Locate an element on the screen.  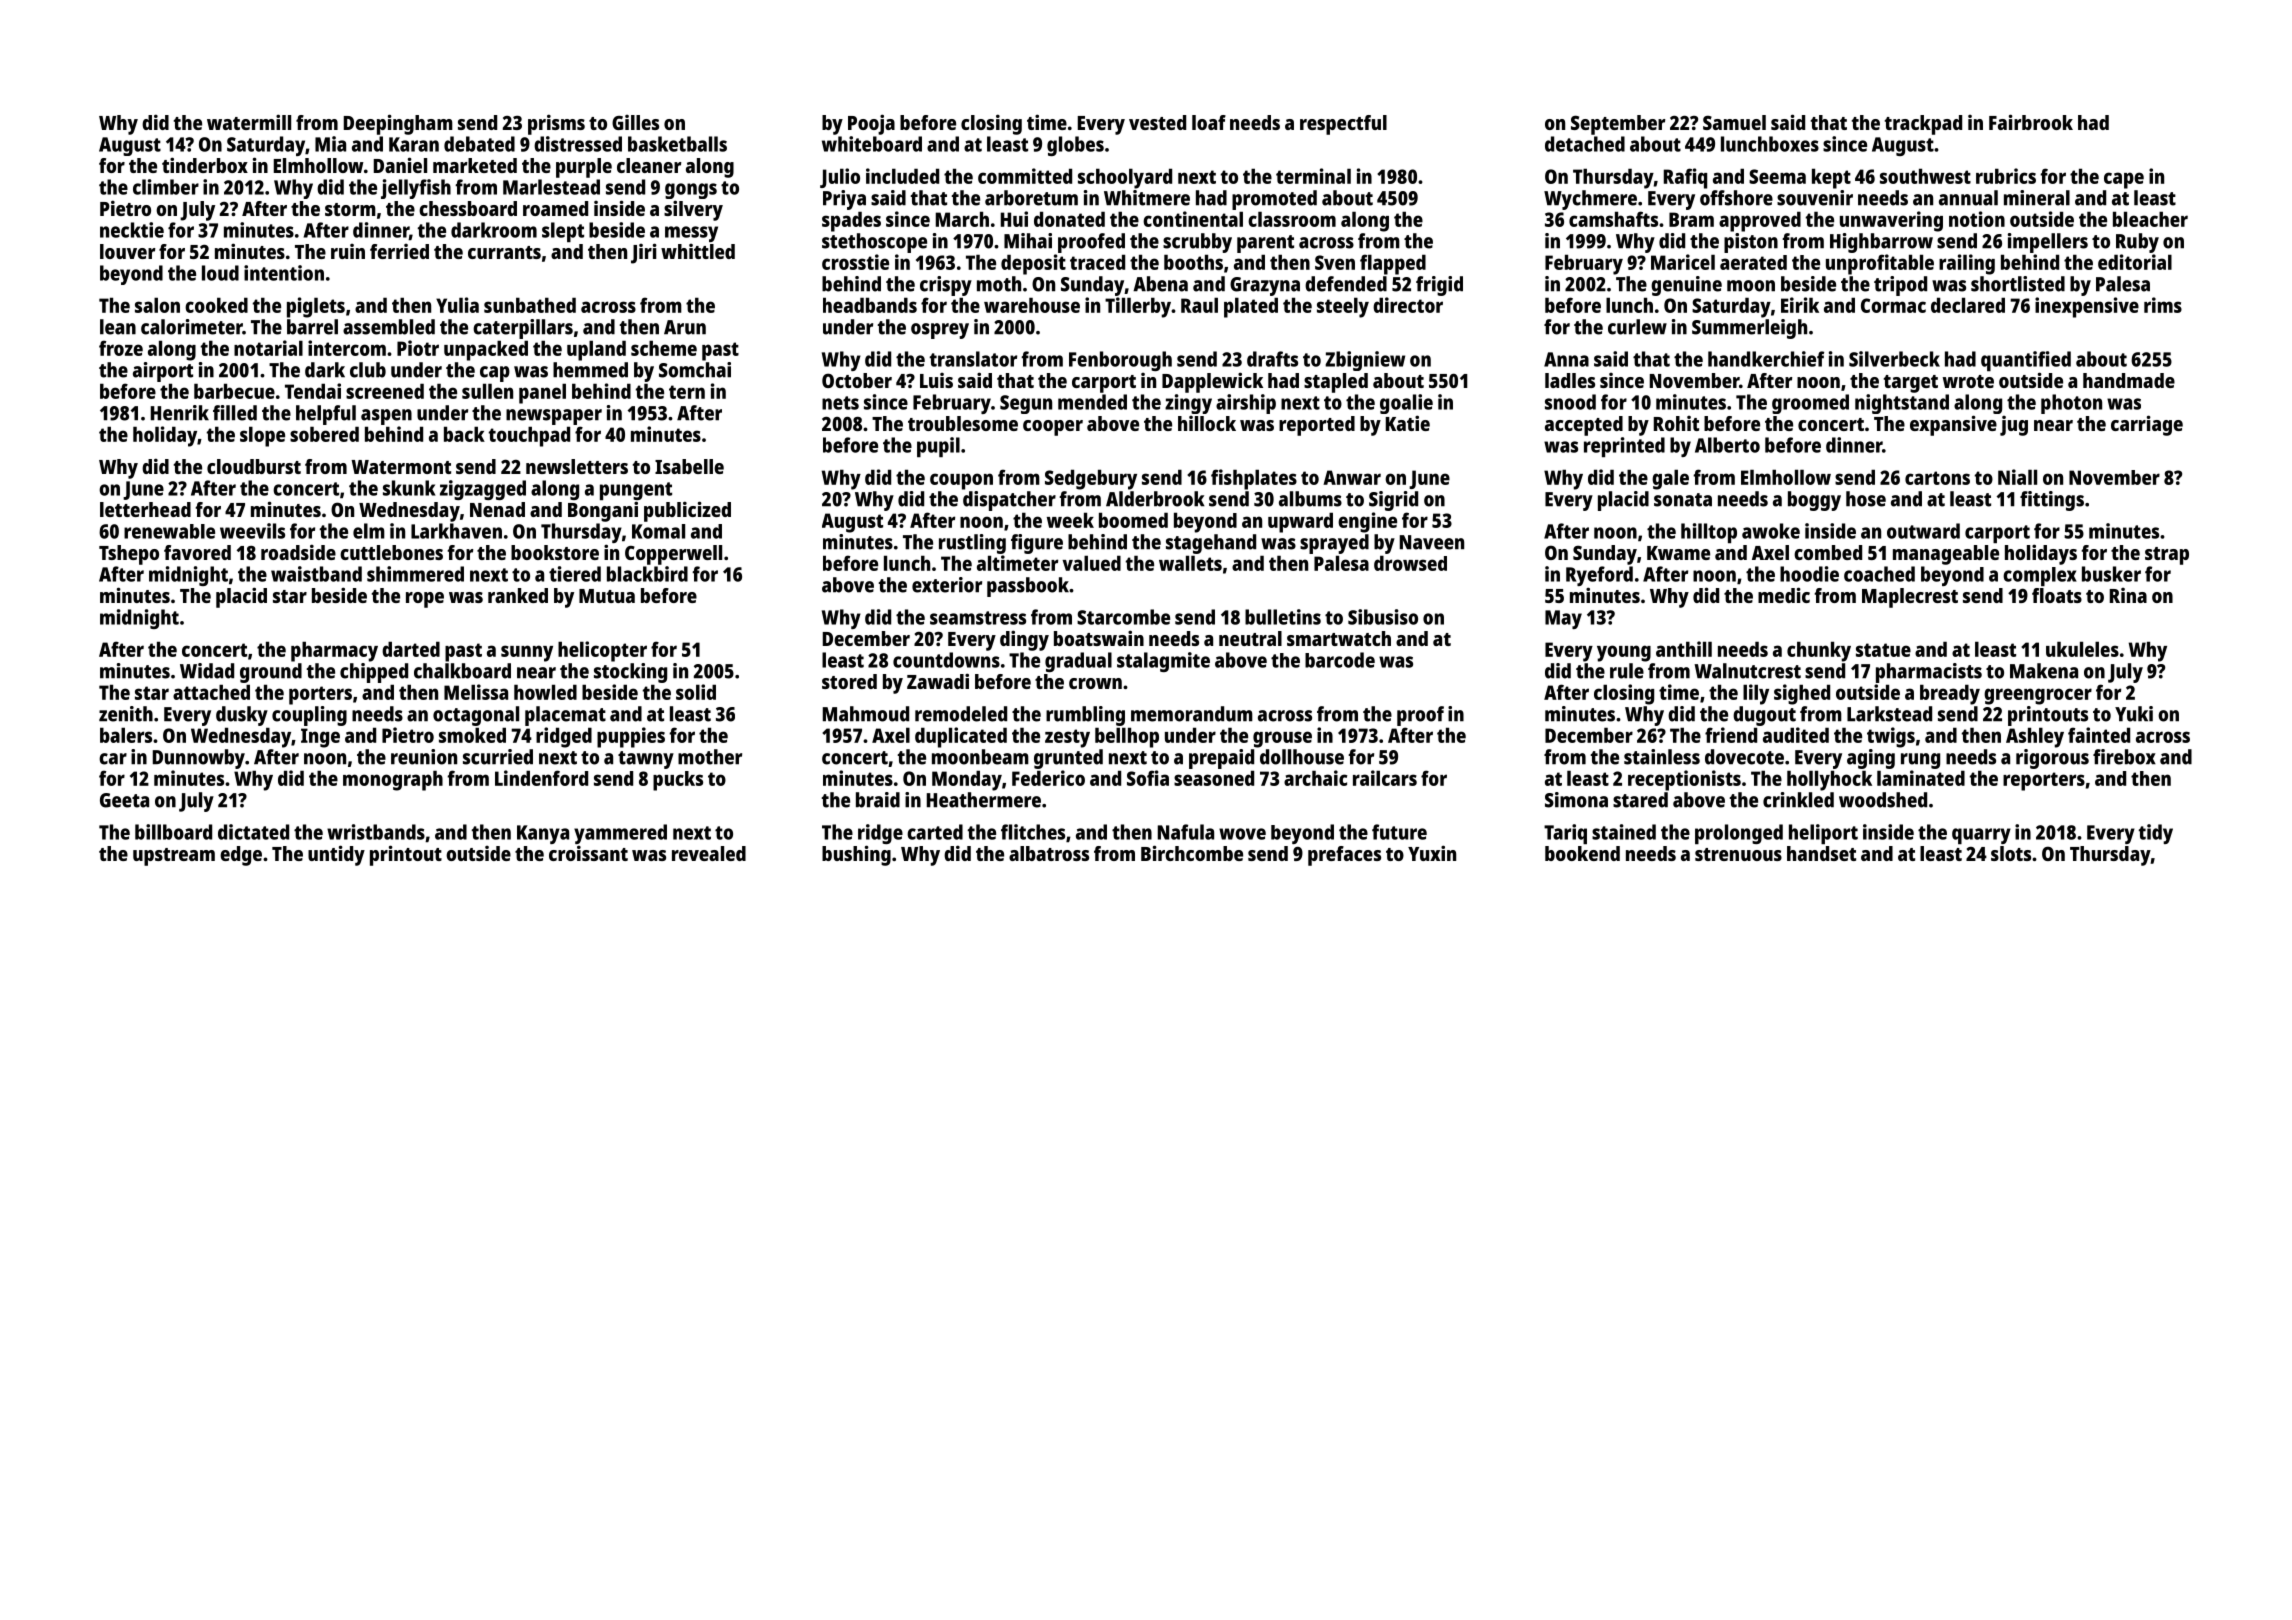
Abena is located at coordinates (1160, 284).
